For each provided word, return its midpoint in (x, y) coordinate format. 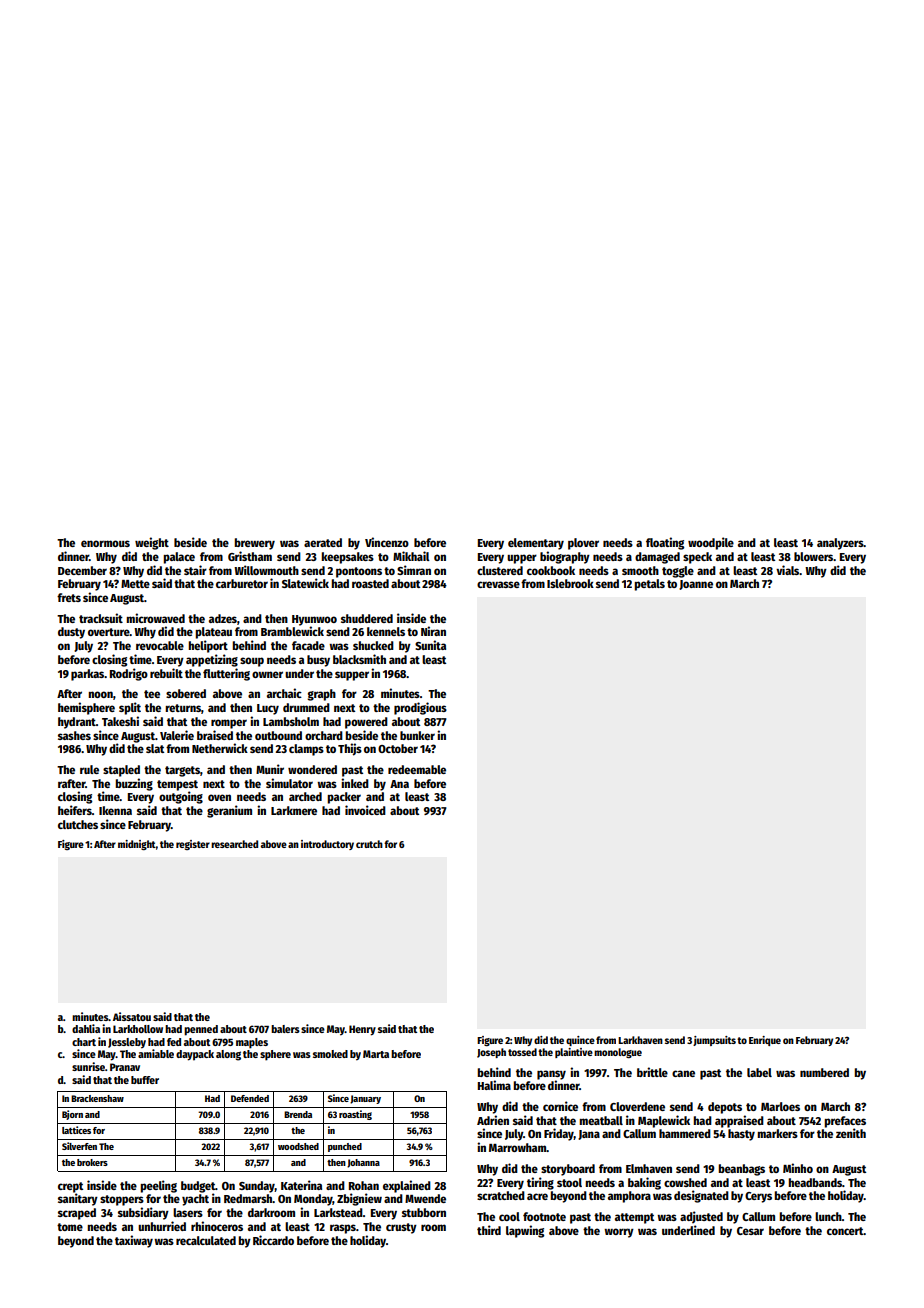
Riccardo (273, 1240)
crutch (369, 844)
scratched (501, 1195)
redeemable (417, 769)
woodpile (711, 543)
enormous (105, 543)
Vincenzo (387, 542)
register (193, 845)
